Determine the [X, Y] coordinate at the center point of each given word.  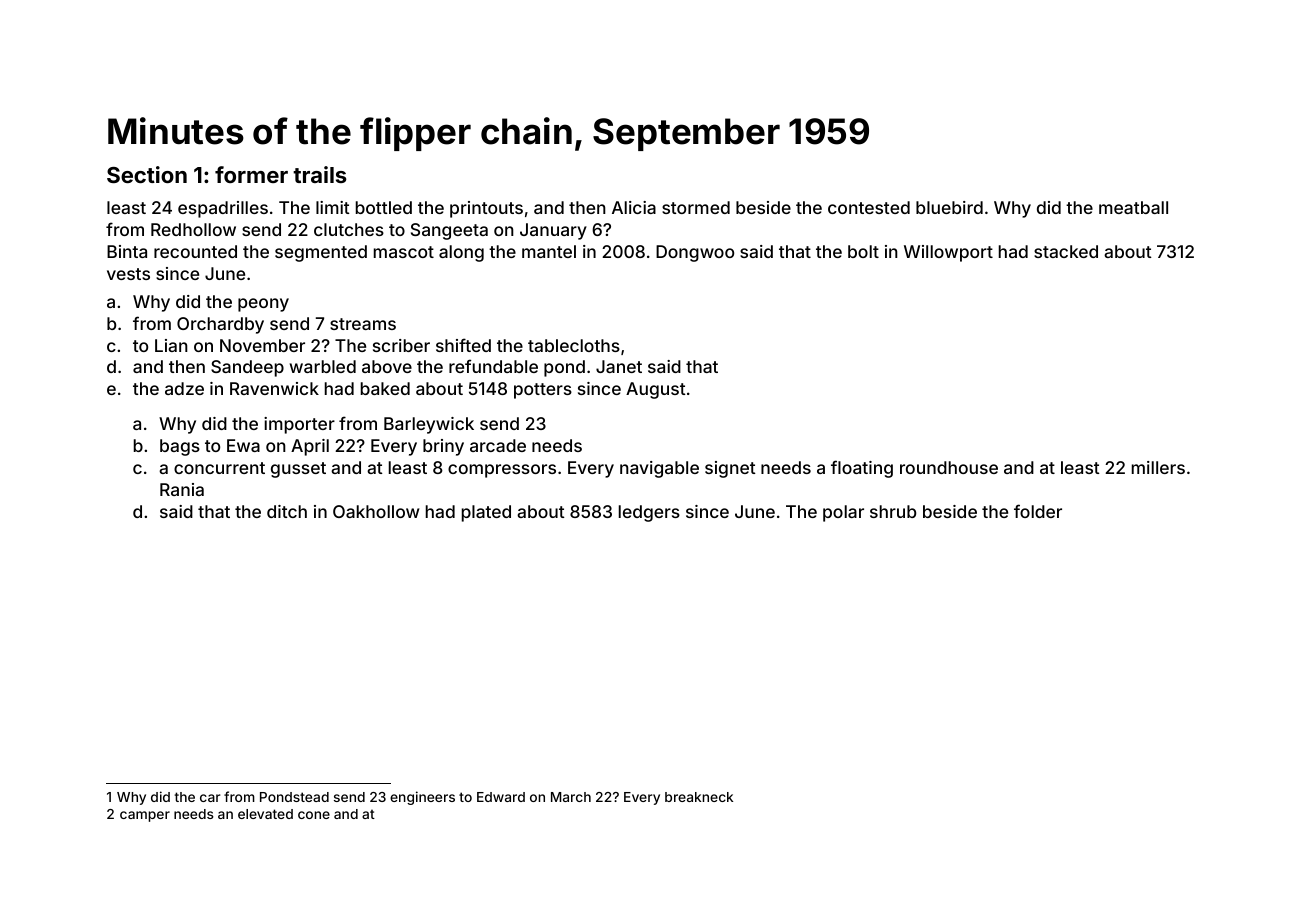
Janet [619, 366]
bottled [384, 207]
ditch [287, 511]
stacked [1066, 251]
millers [1158, 467]
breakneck [699, 797]
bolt [863, 251]
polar [843, 513]
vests [128, 274]
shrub [893, 511]
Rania [182, 489]
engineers [422, 798]
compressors [502, 471]
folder [1038, 511]
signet [730, 469]
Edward [501, 797]
